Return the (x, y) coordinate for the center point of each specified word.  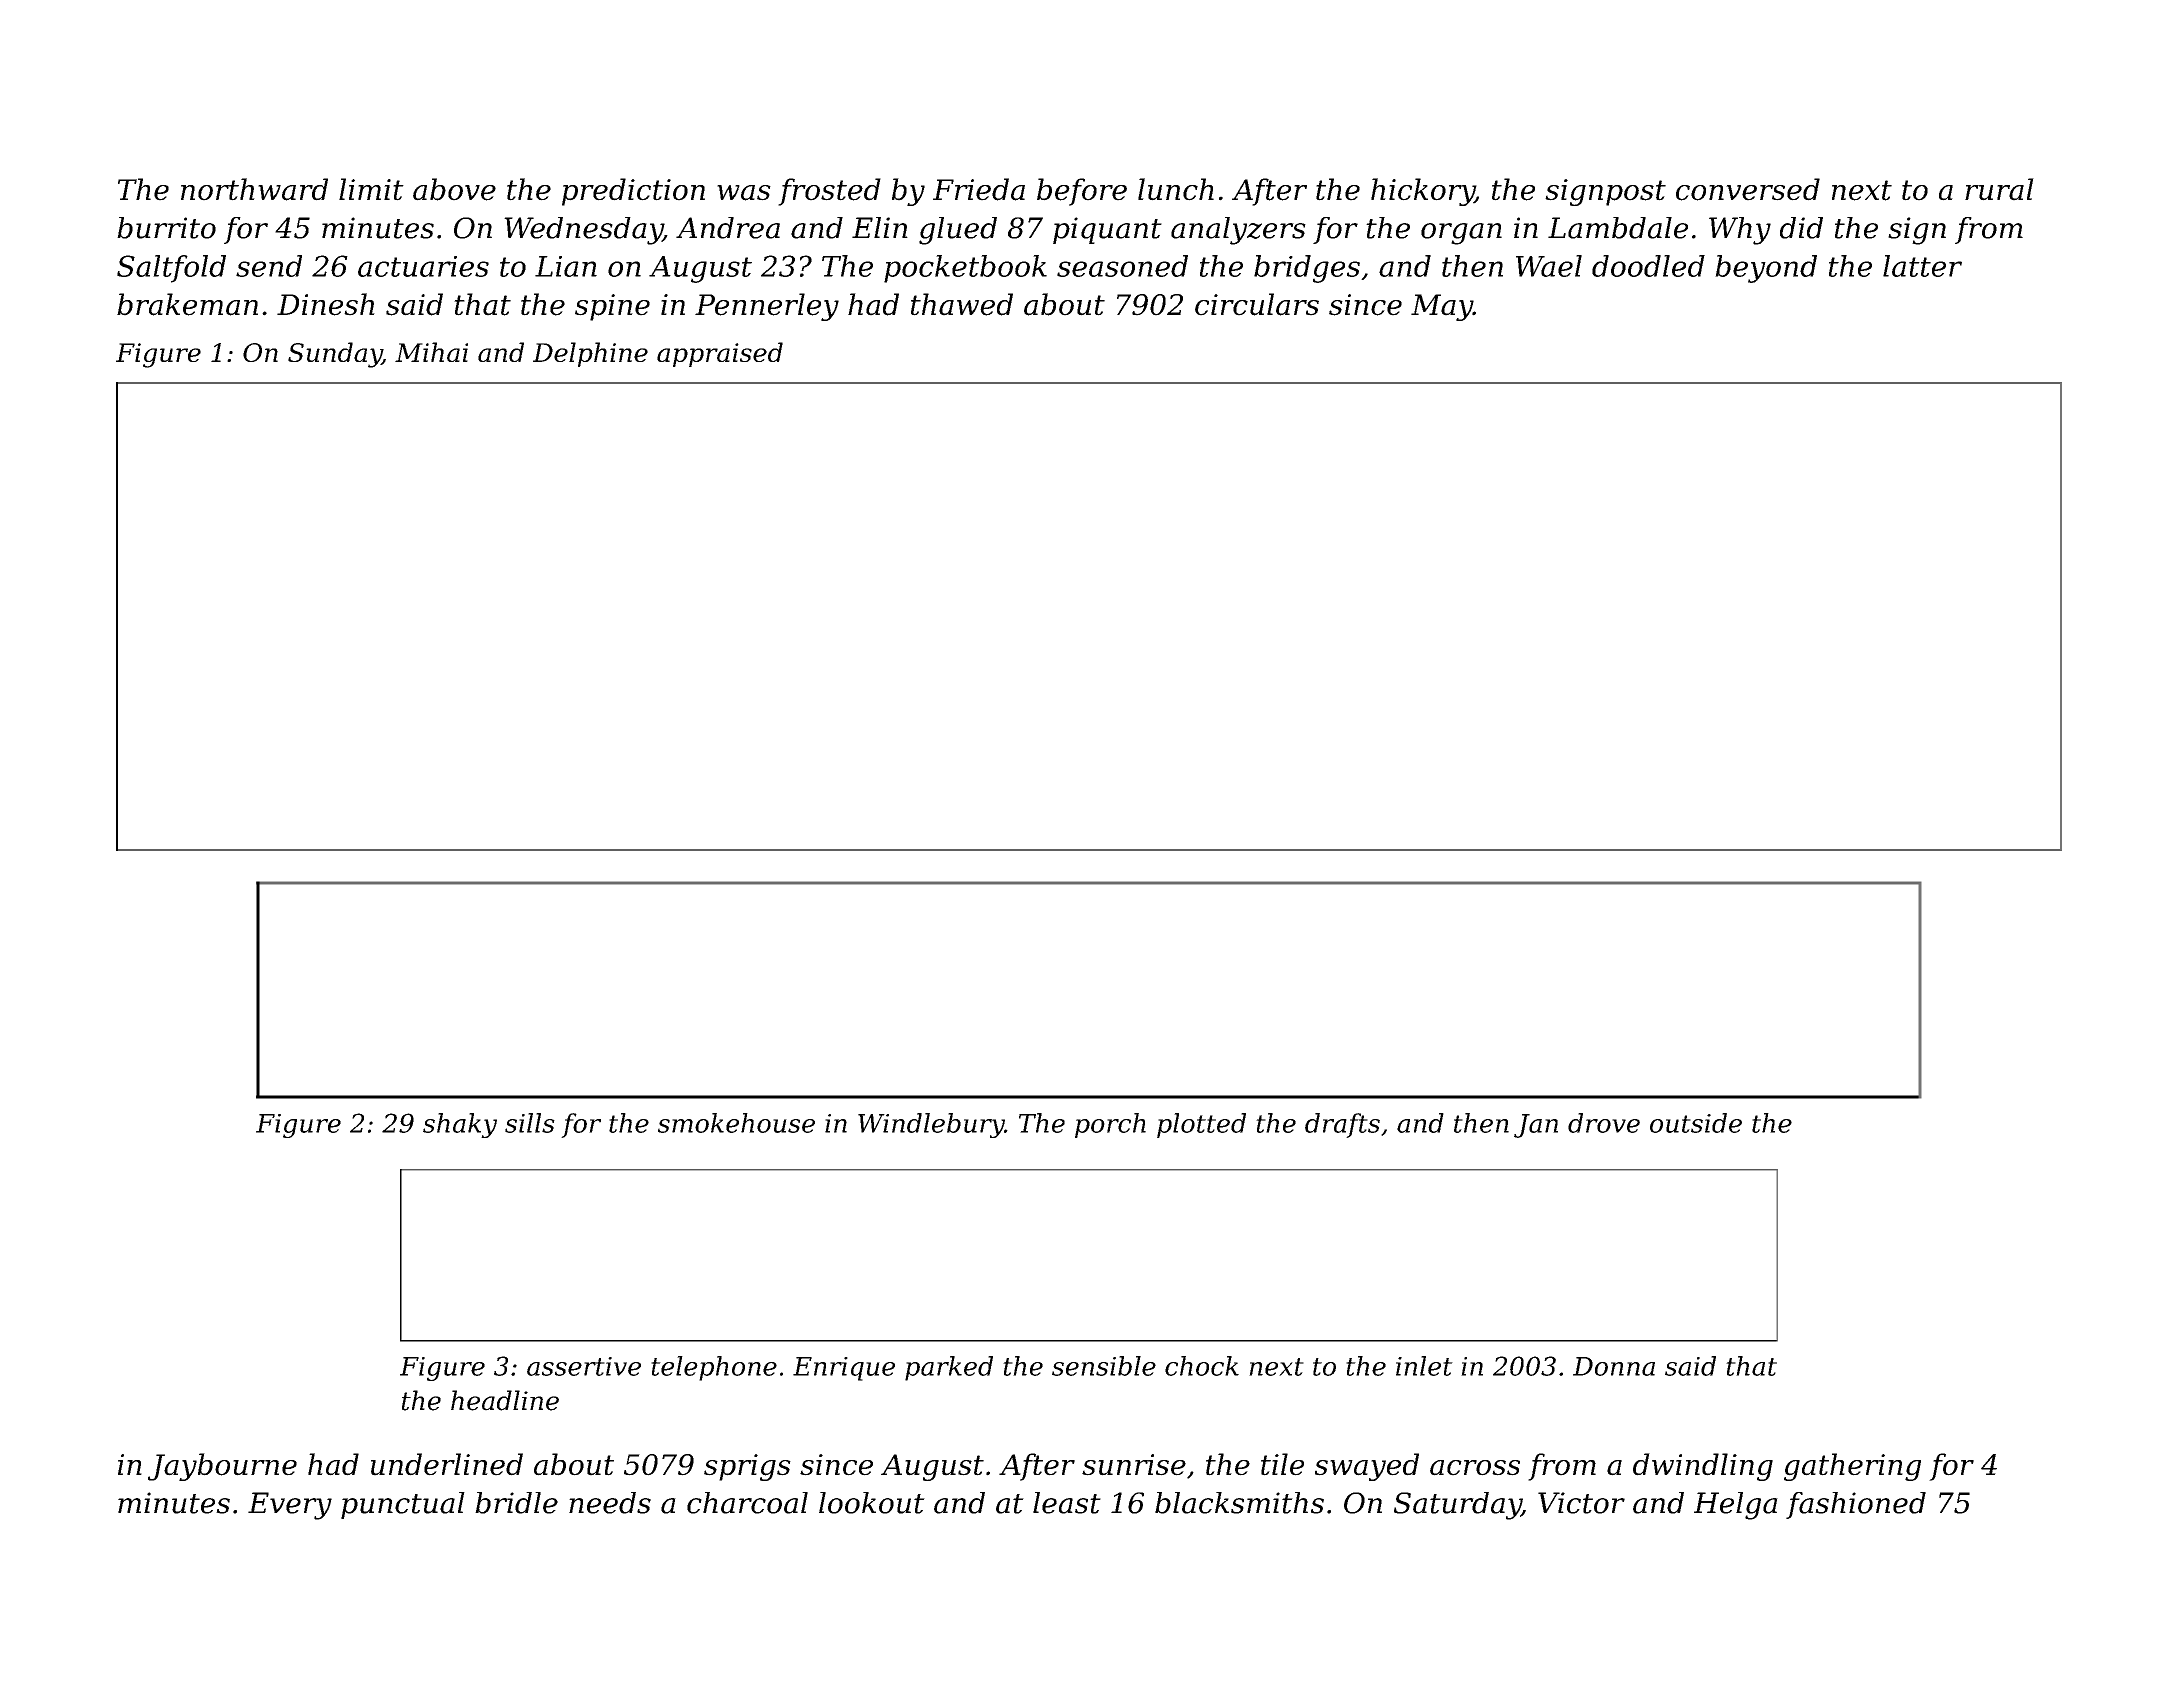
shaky (460, 1125)
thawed (962, 304)
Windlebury (931, 1125)
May (1442, 307)
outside (1696, 1123)
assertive (584, 1366)
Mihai (431, 352)
